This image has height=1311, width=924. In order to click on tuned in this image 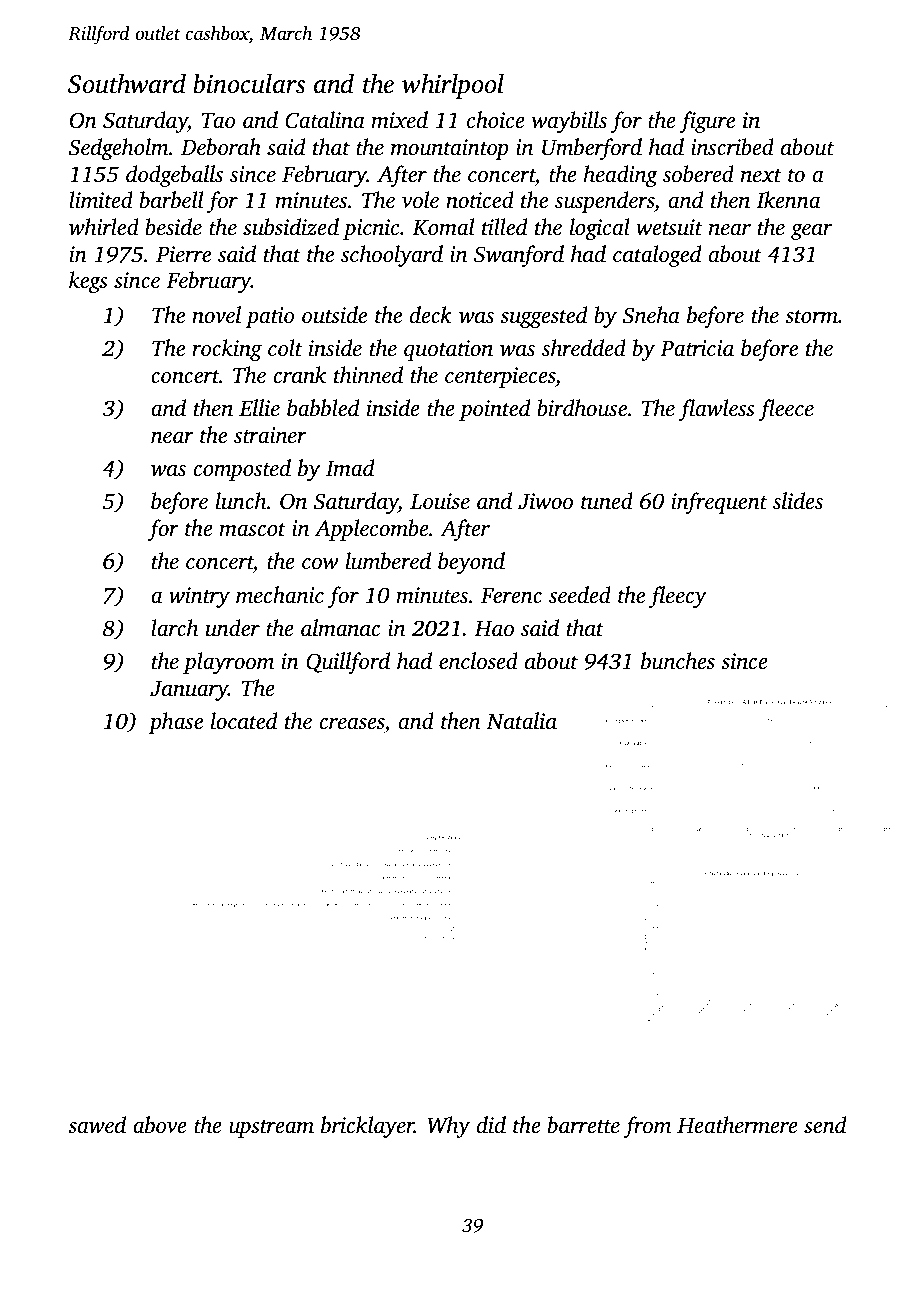, I will do `click(607, 501)`.
